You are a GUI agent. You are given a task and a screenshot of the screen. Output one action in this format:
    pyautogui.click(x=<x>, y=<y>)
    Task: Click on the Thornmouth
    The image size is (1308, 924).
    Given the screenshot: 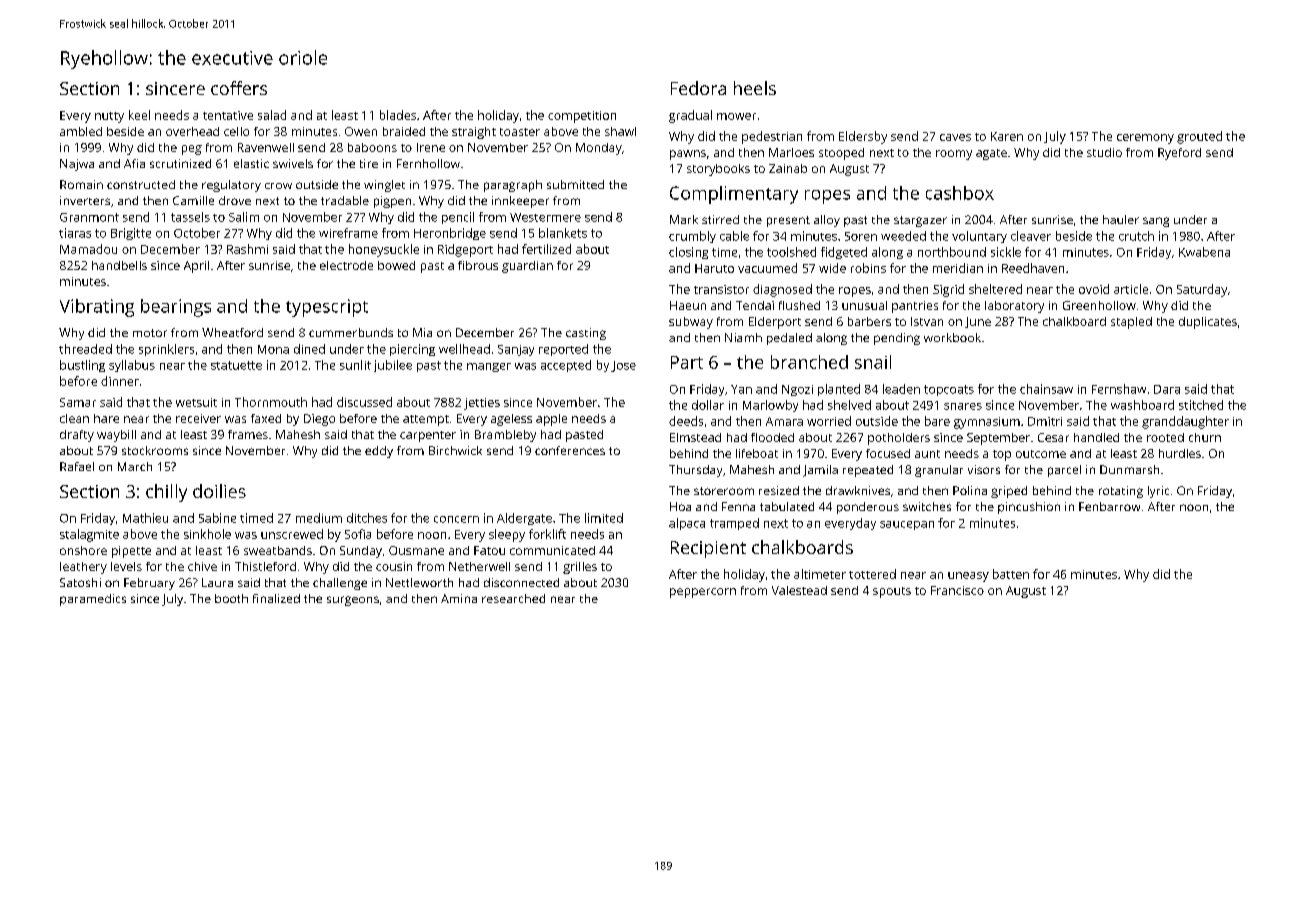 What is the action you would take?
    pyautogui.click(x=271, y=402)
